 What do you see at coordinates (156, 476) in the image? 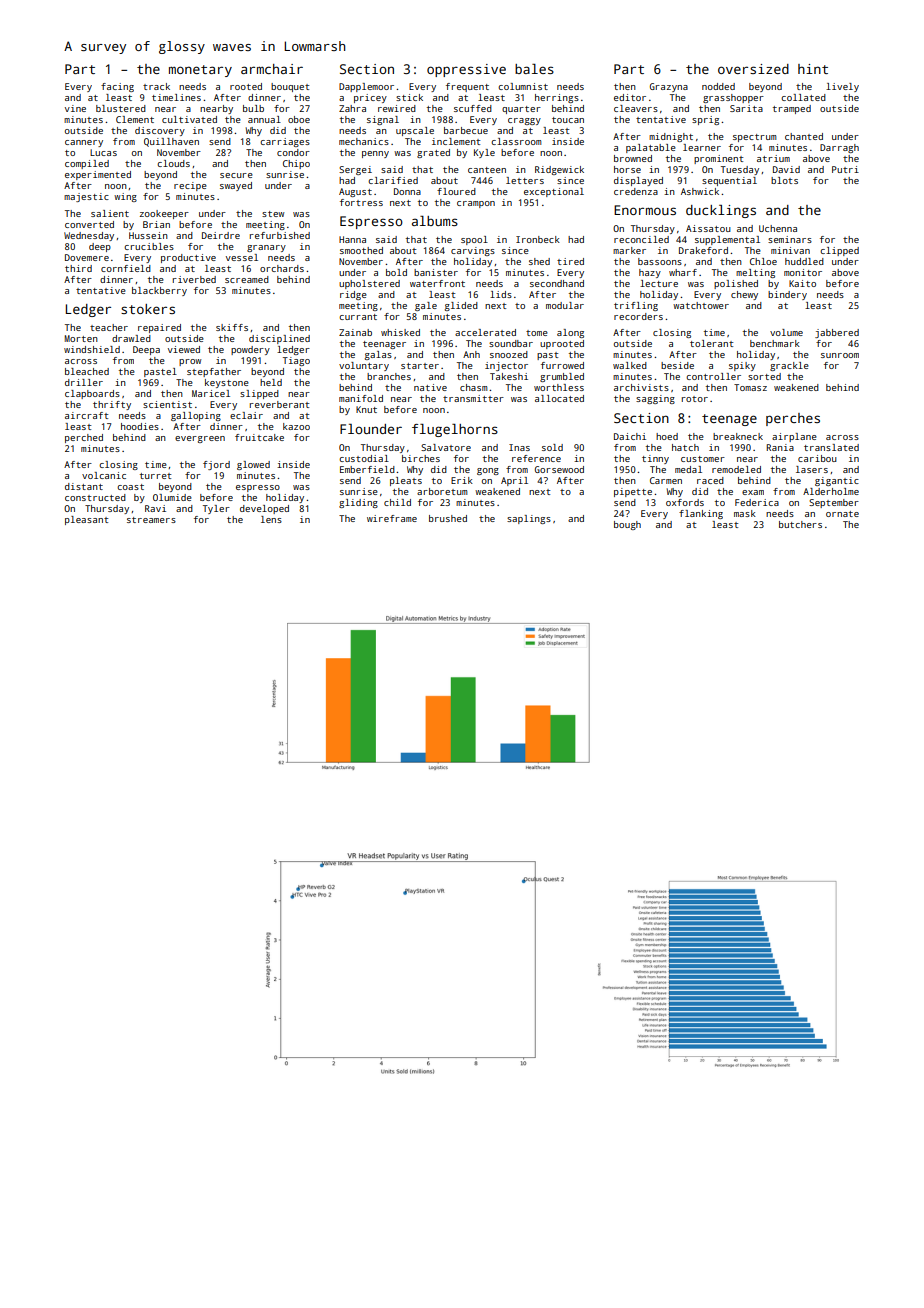
I see `turret` at bounding box center [156, 476].
